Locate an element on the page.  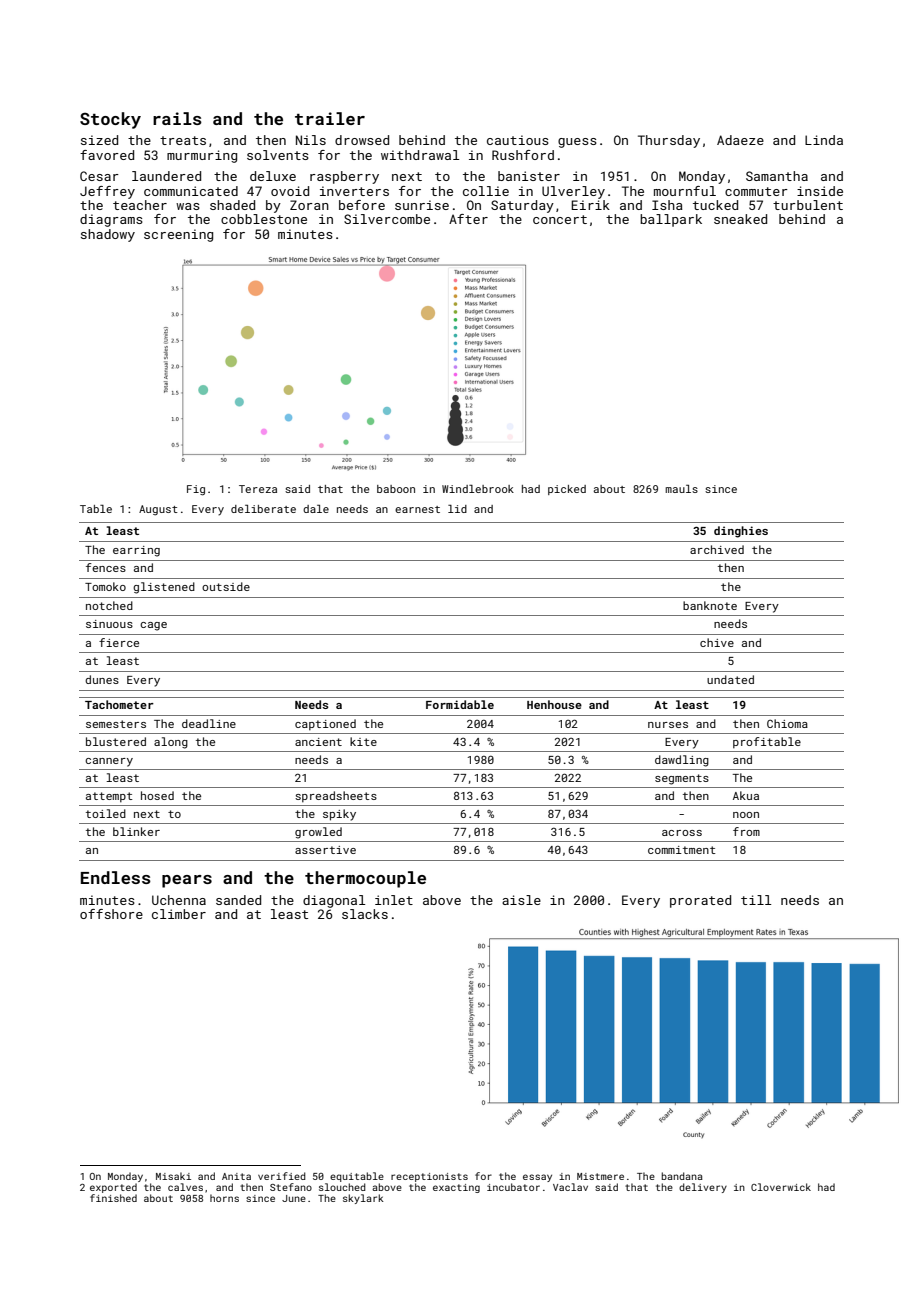
Adaeze is located at coordinates (740, 140).
